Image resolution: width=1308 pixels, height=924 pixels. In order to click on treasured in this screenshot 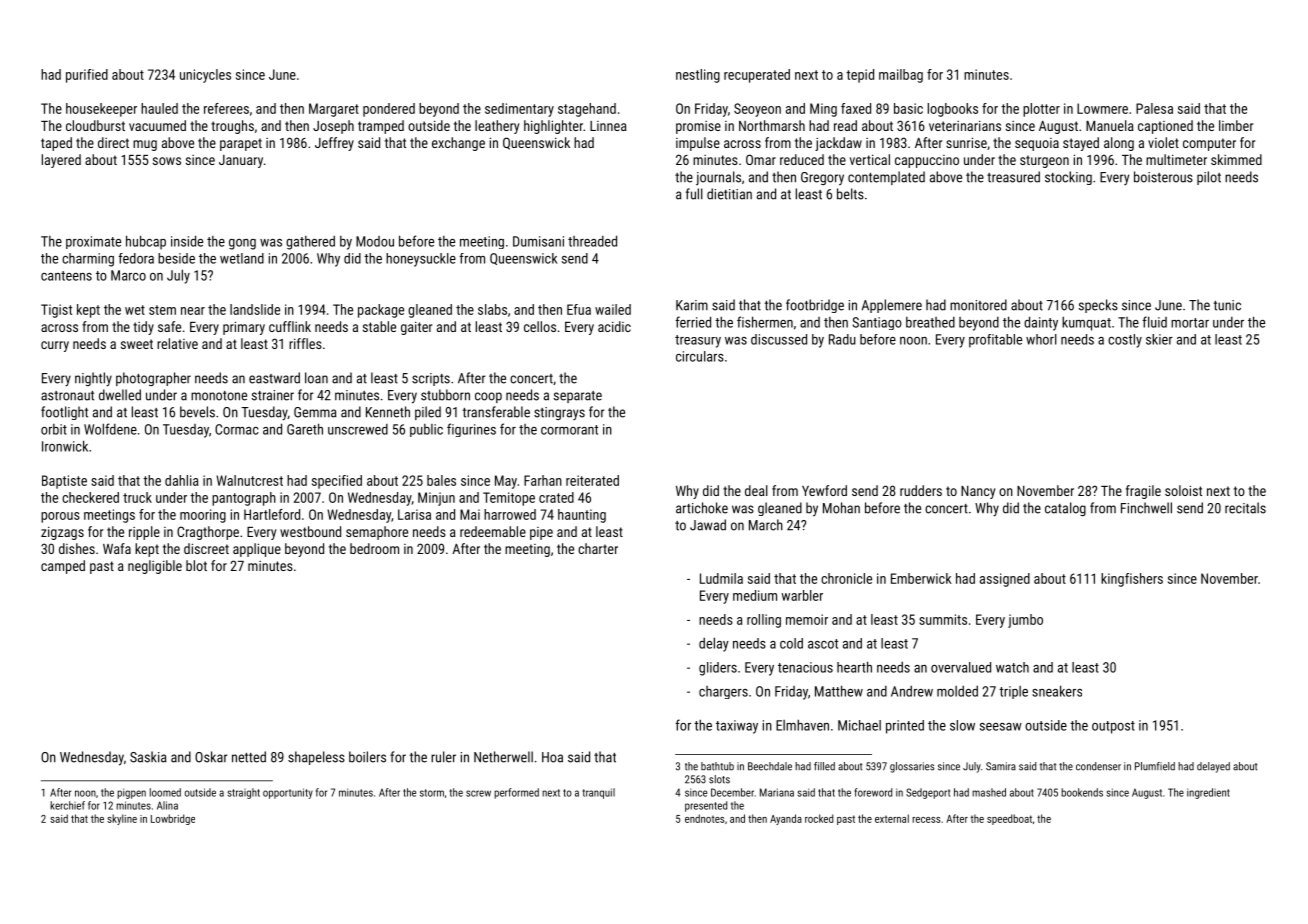, I will do `click(1013, 177)`.
